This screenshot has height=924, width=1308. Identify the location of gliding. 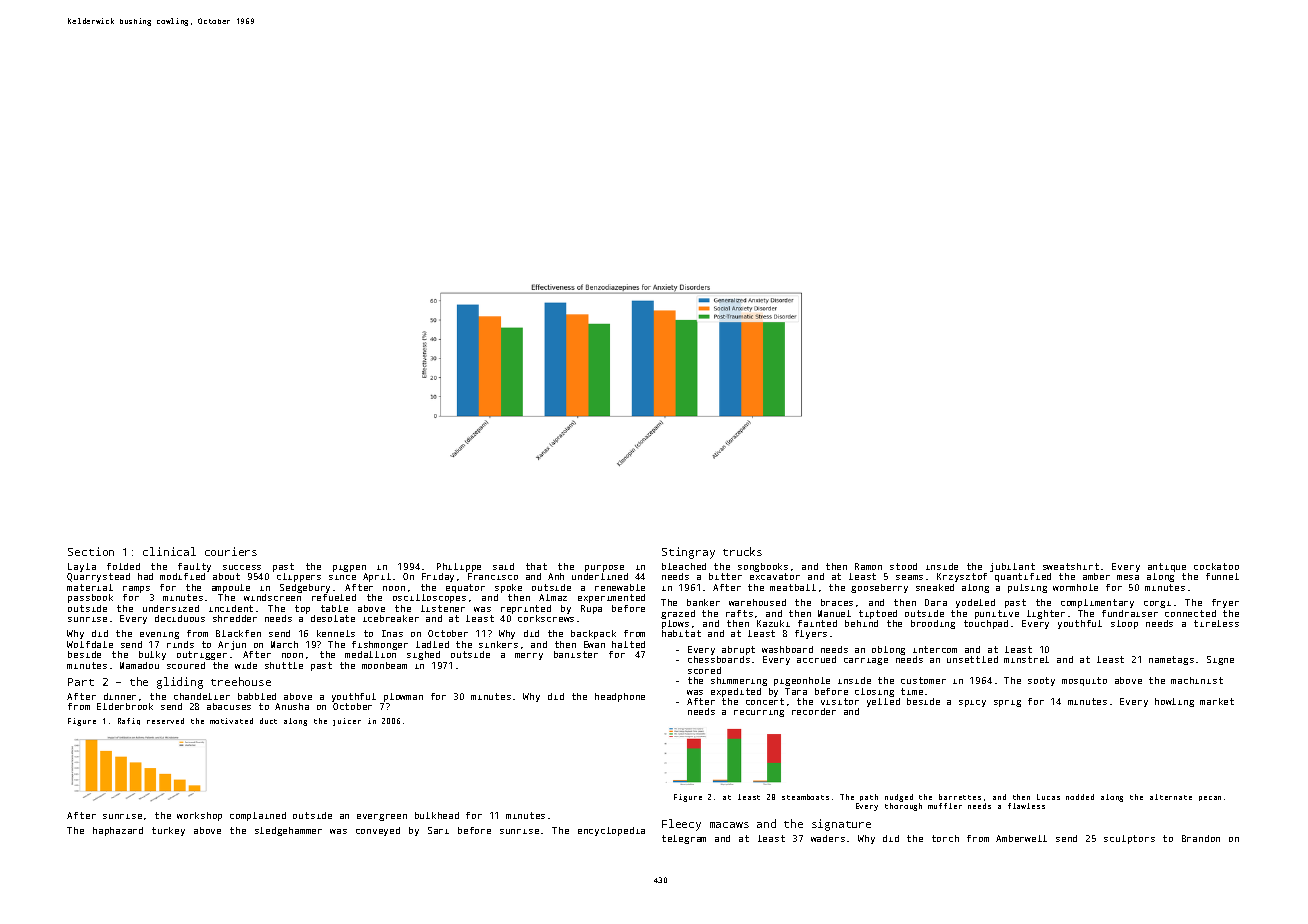
(180, 683).
